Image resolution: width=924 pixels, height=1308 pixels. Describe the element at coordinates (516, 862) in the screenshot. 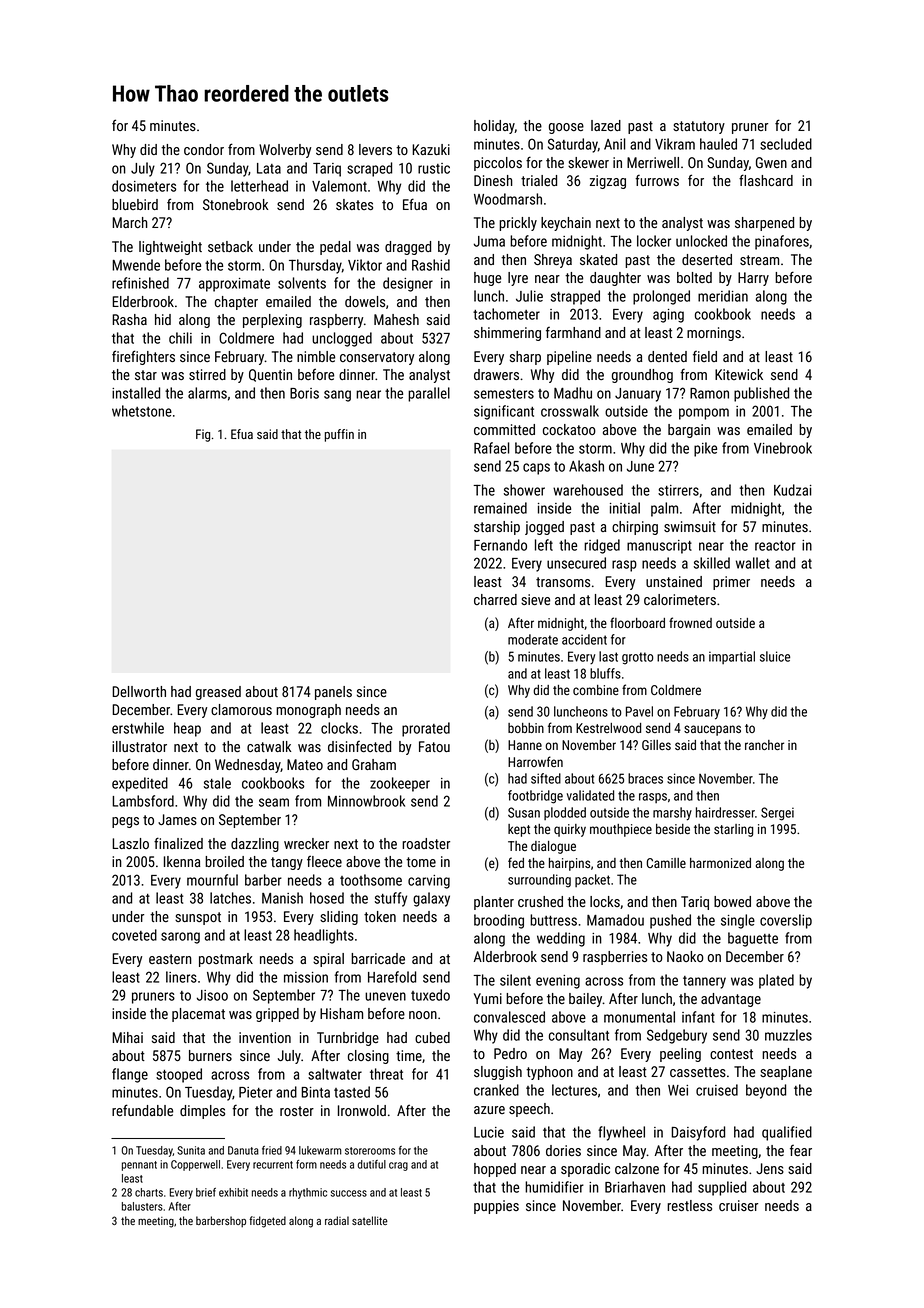

I see `fed` at that location.
